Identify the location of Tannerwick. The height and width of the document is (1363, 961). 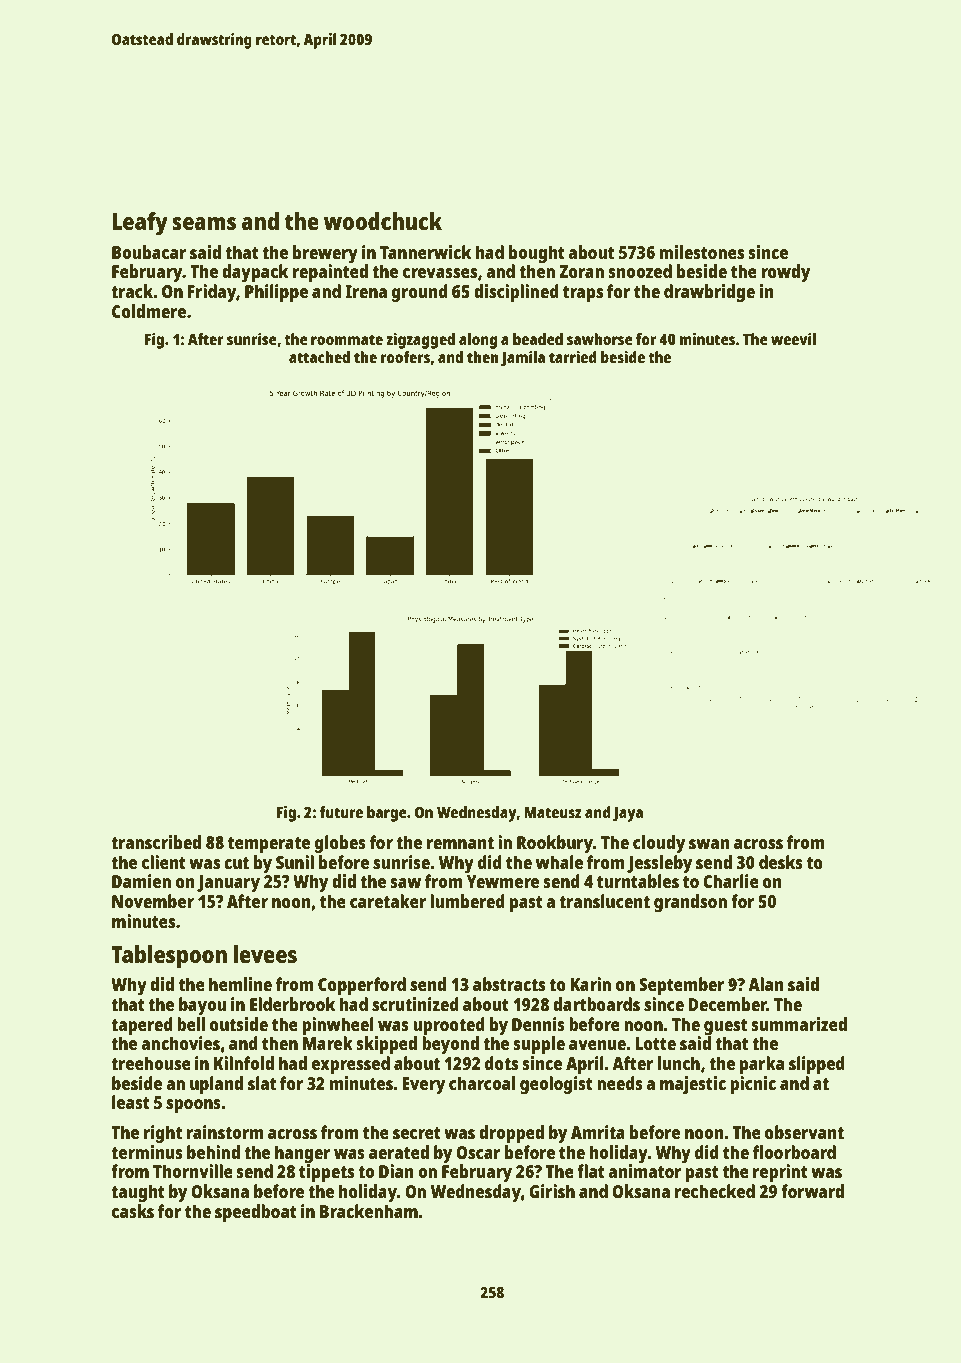
(425, 252).
